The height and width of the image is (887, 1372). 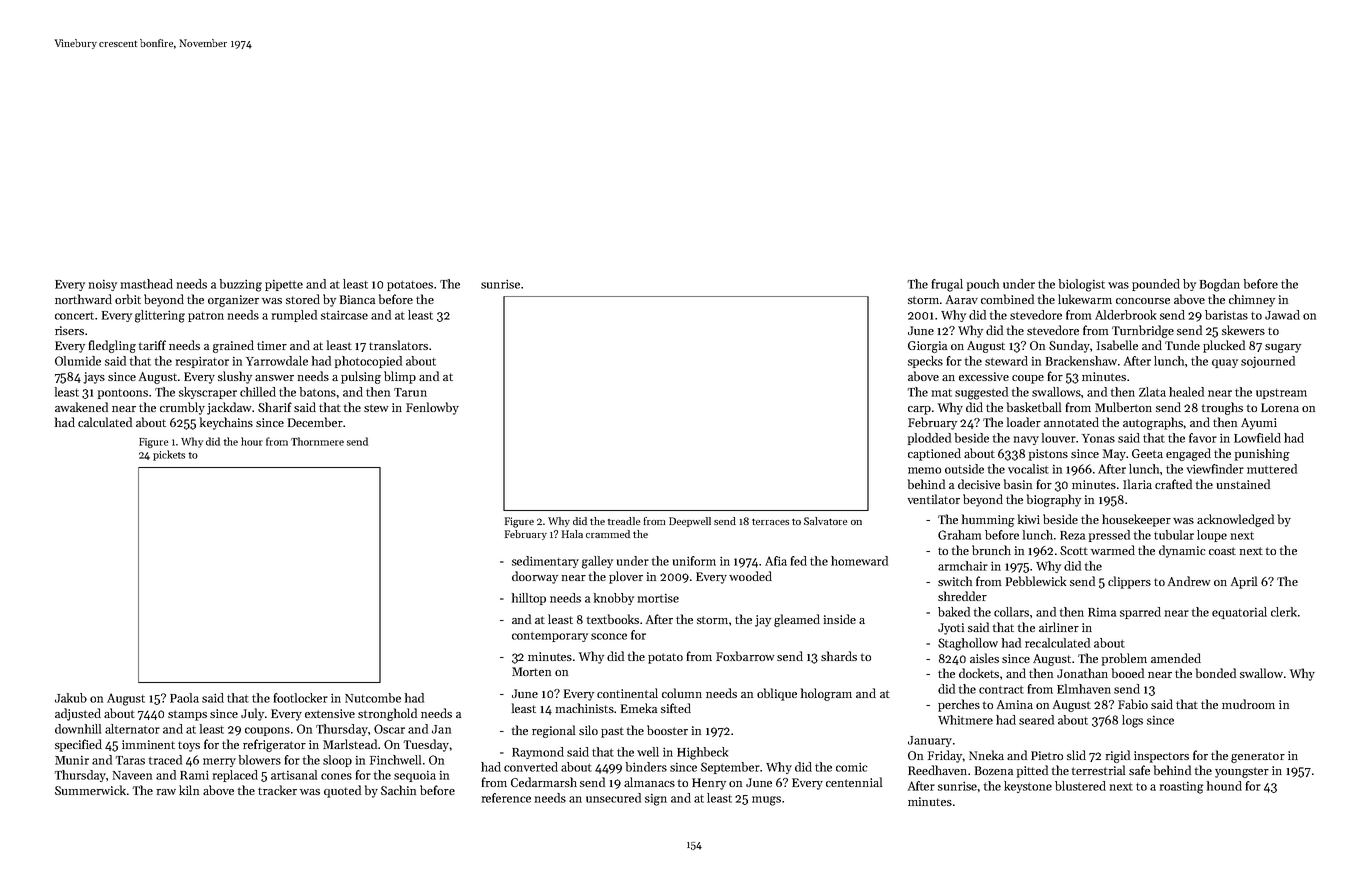 What do you see at coordinates (745, 656) in the image?
I see `Foxbarrow` at bounding box center [745, 656].
